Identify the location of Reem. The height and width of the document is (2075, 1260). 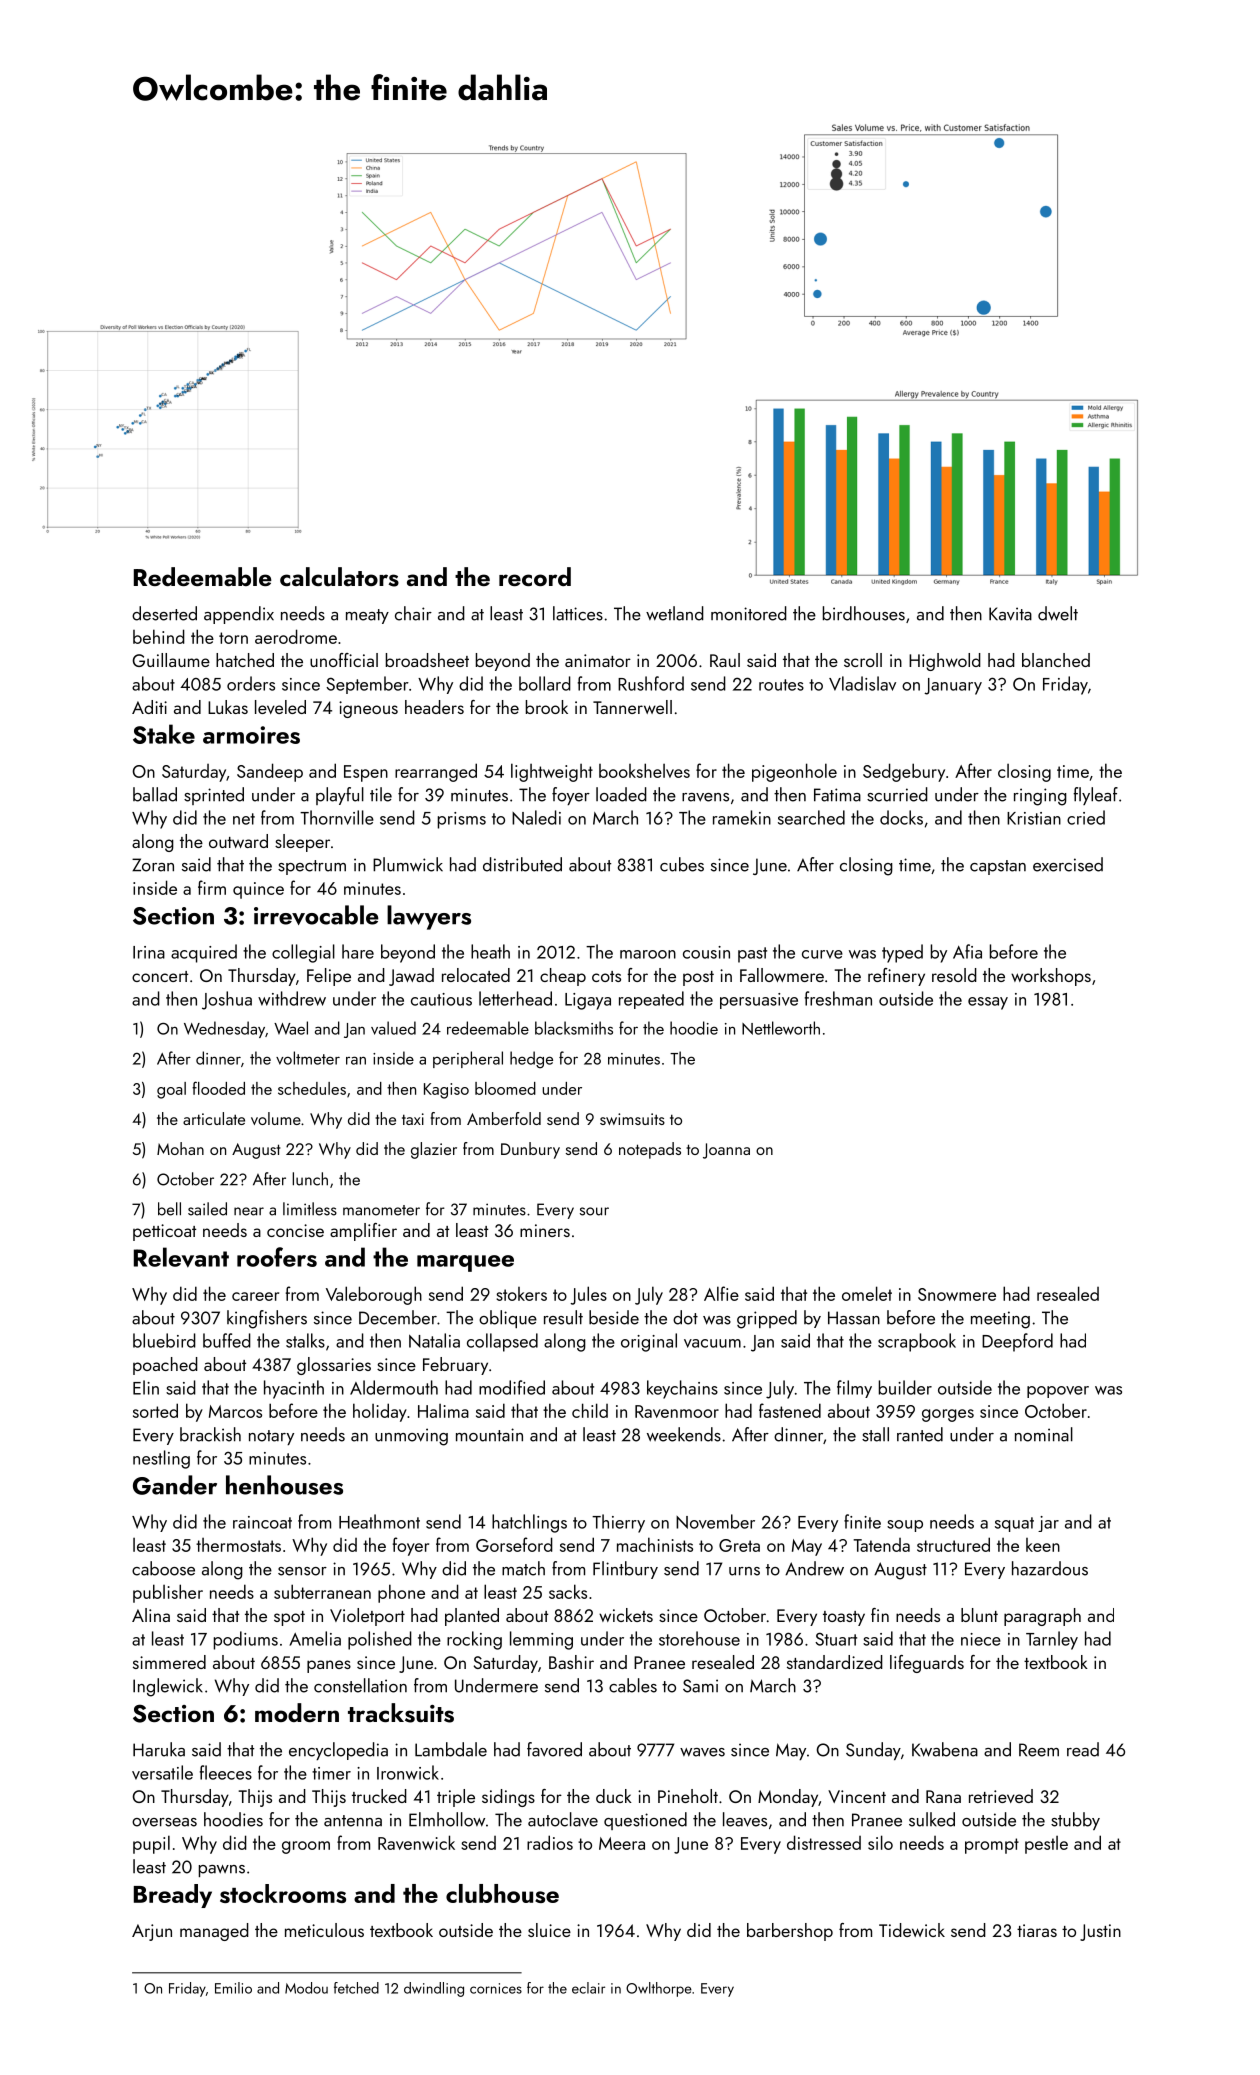
(1039, 1750).
